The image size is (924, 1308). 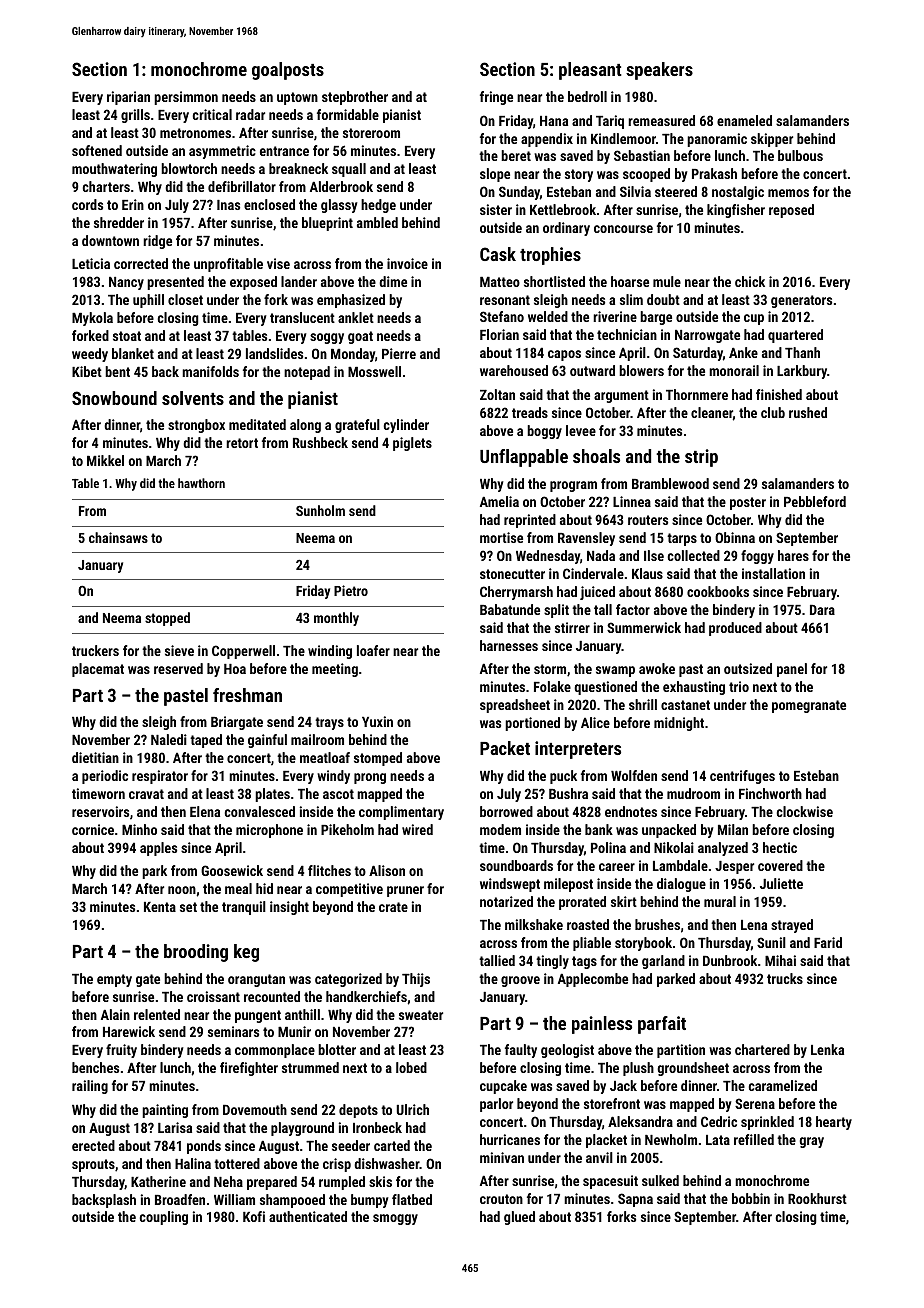 What do you see at coordinates (770, 793) in the screenshot?
I see `Finchworth` at bounding box center [770, 793].
